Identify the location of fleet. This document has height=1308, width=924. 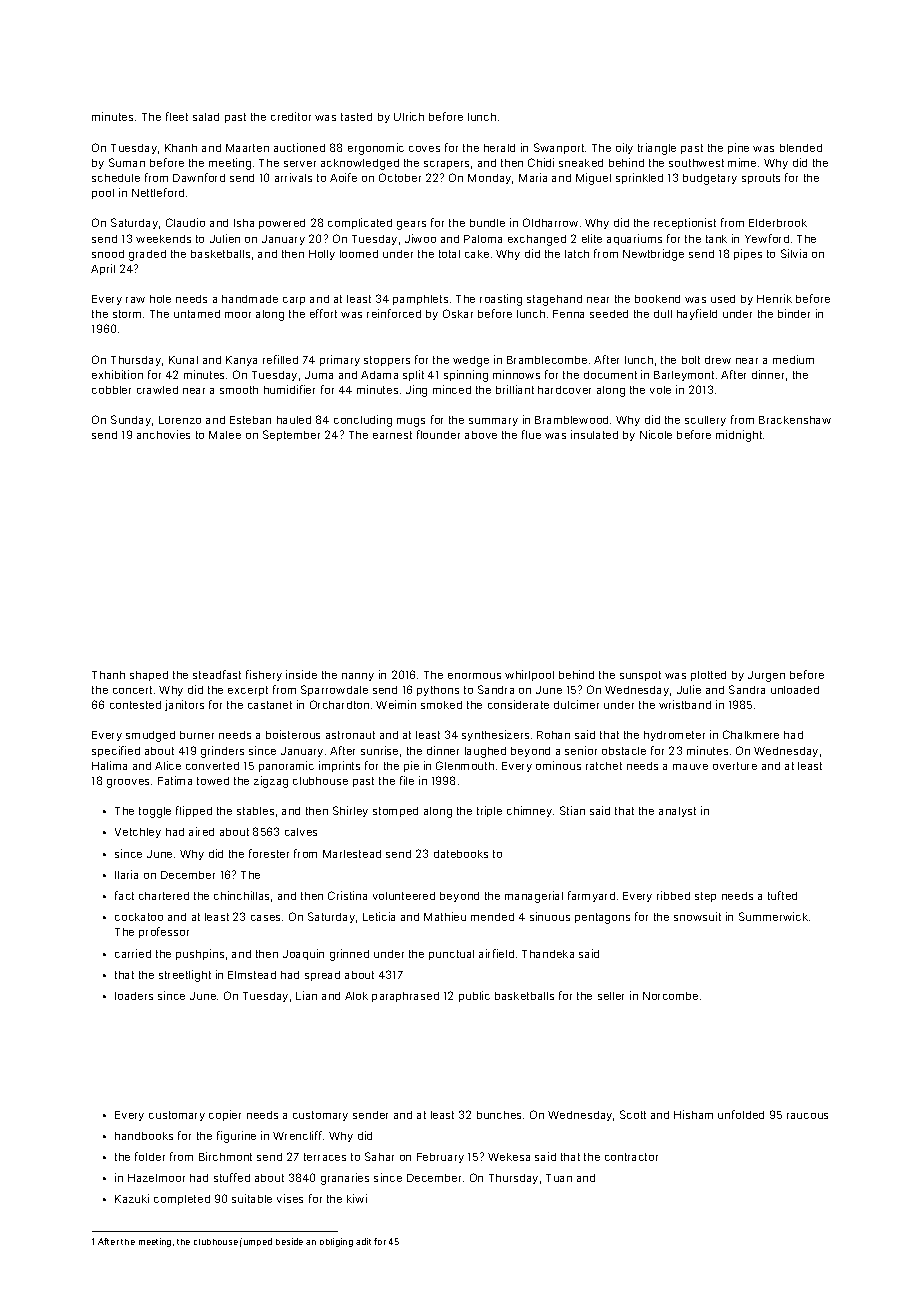
(177, 116).
